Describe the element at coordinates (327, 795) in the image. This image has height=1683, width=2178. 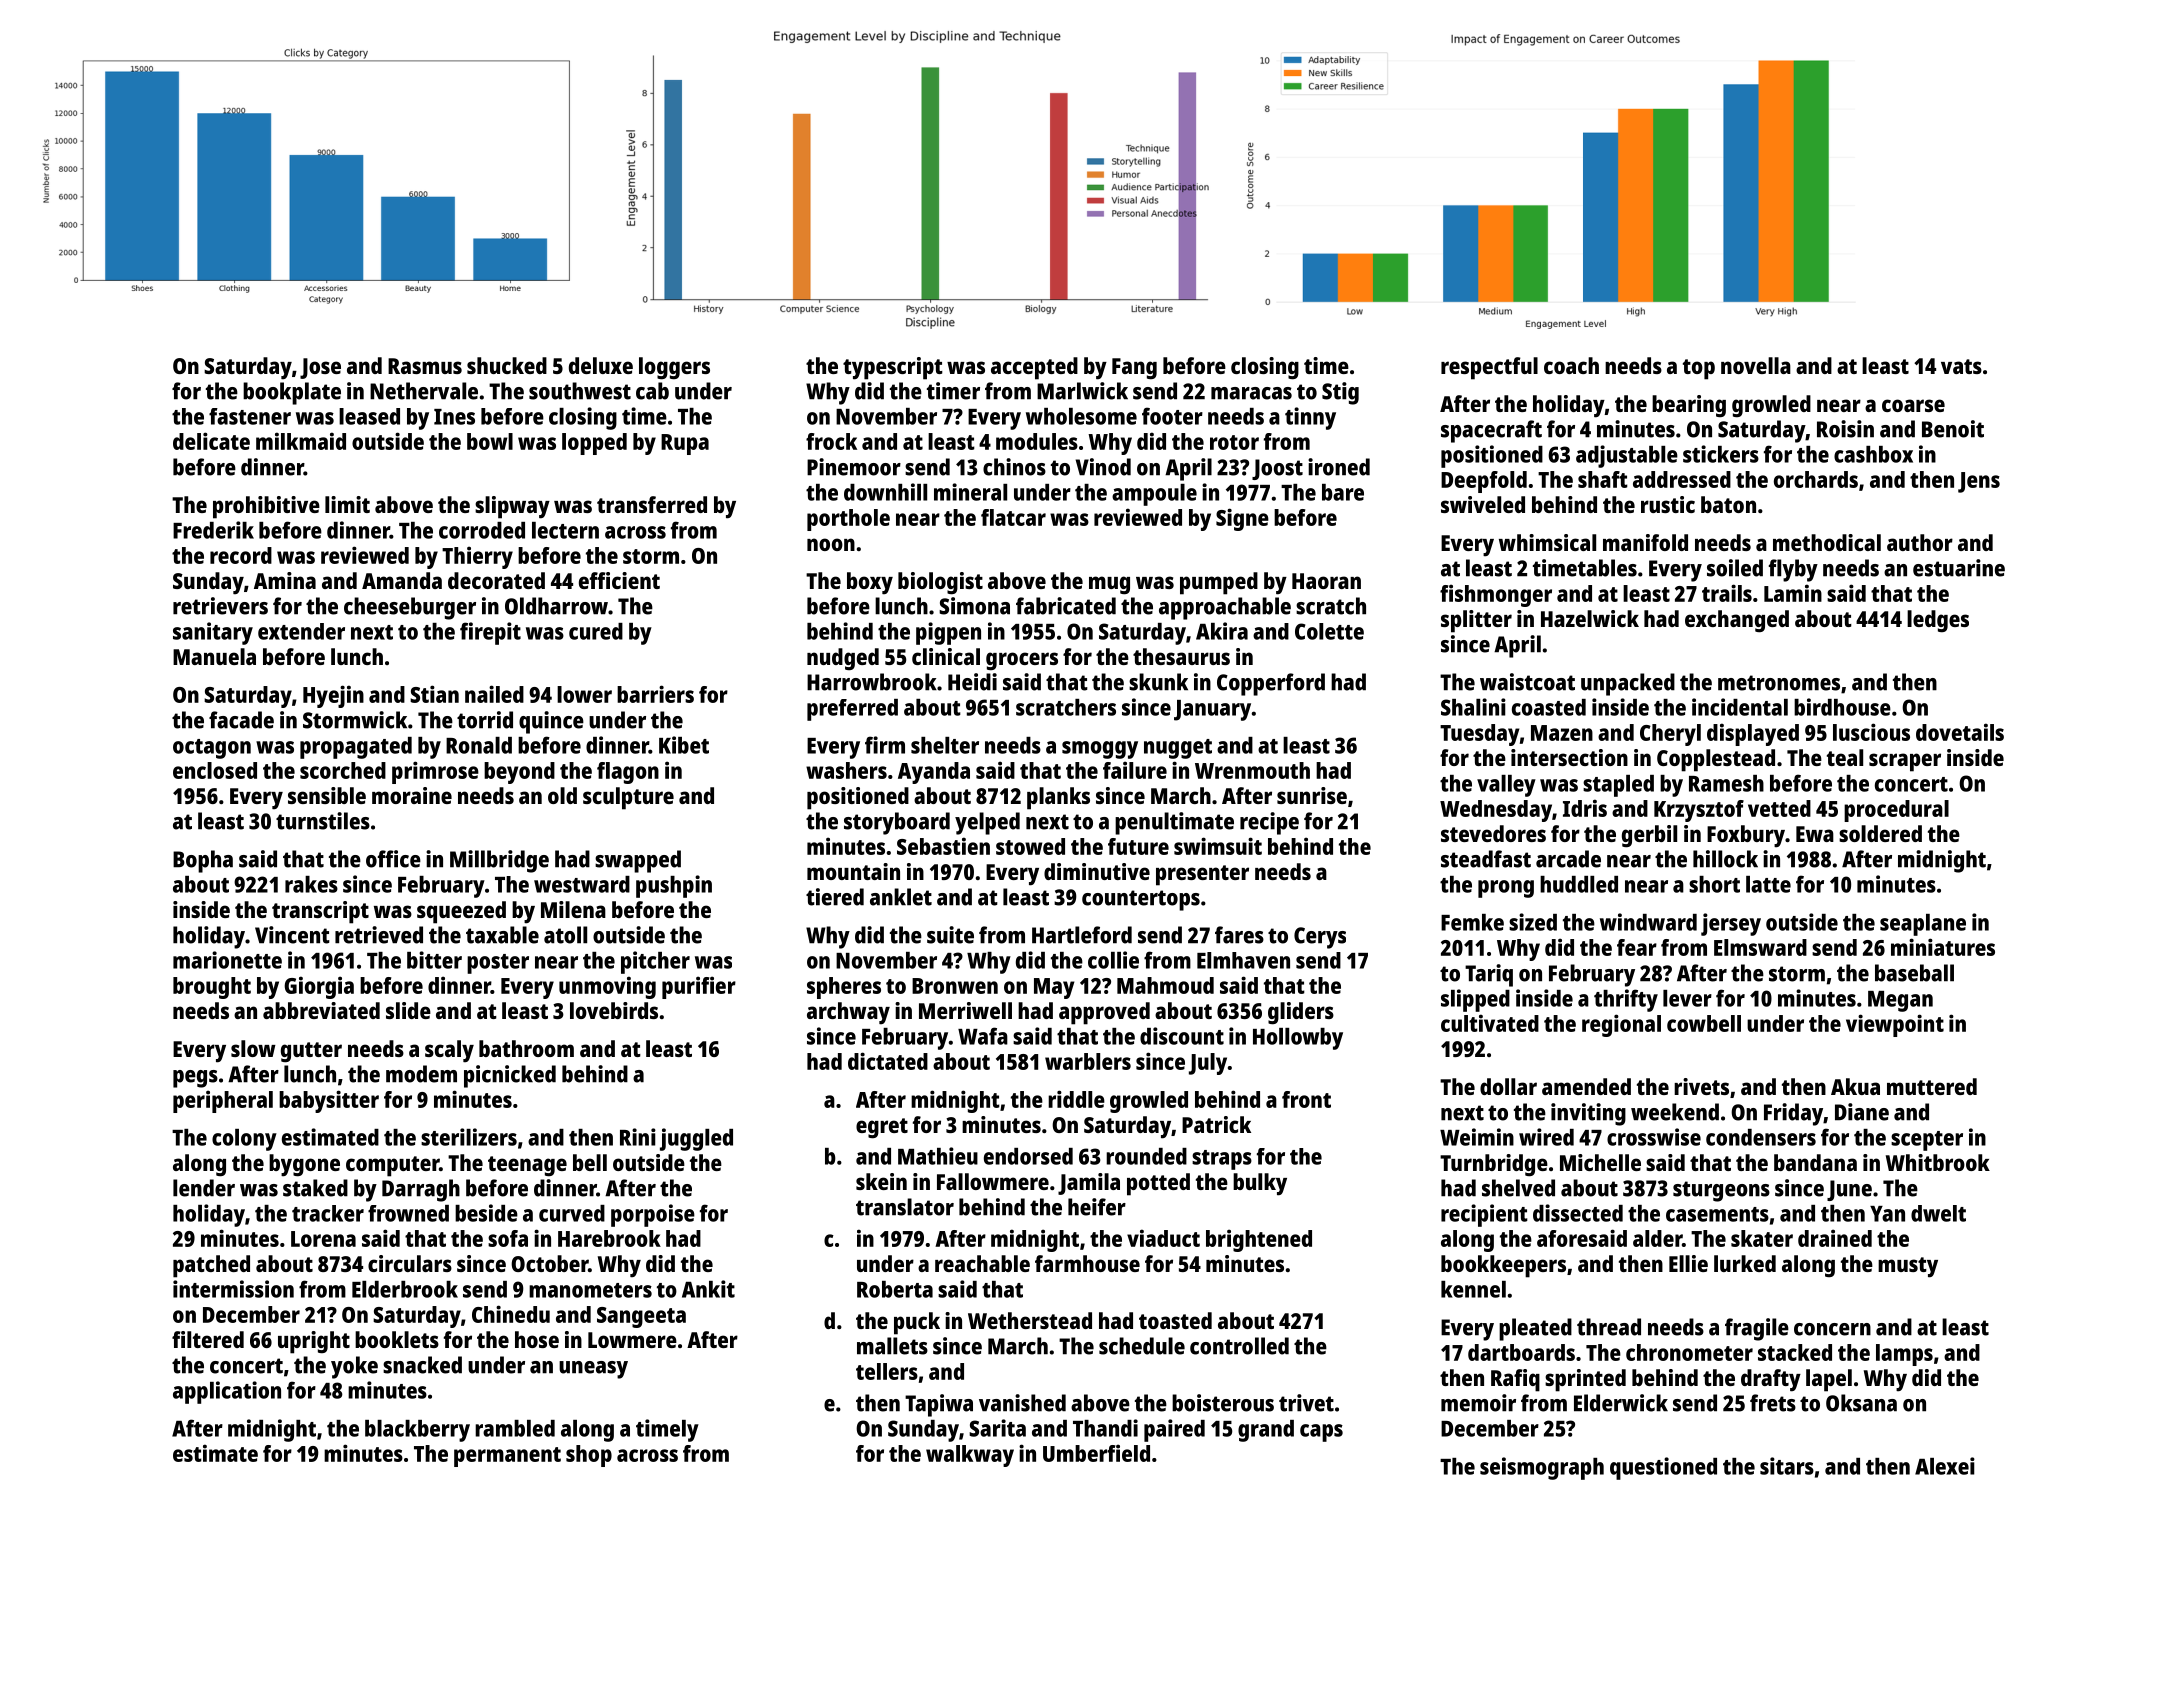
I see `sensible` at that location.
